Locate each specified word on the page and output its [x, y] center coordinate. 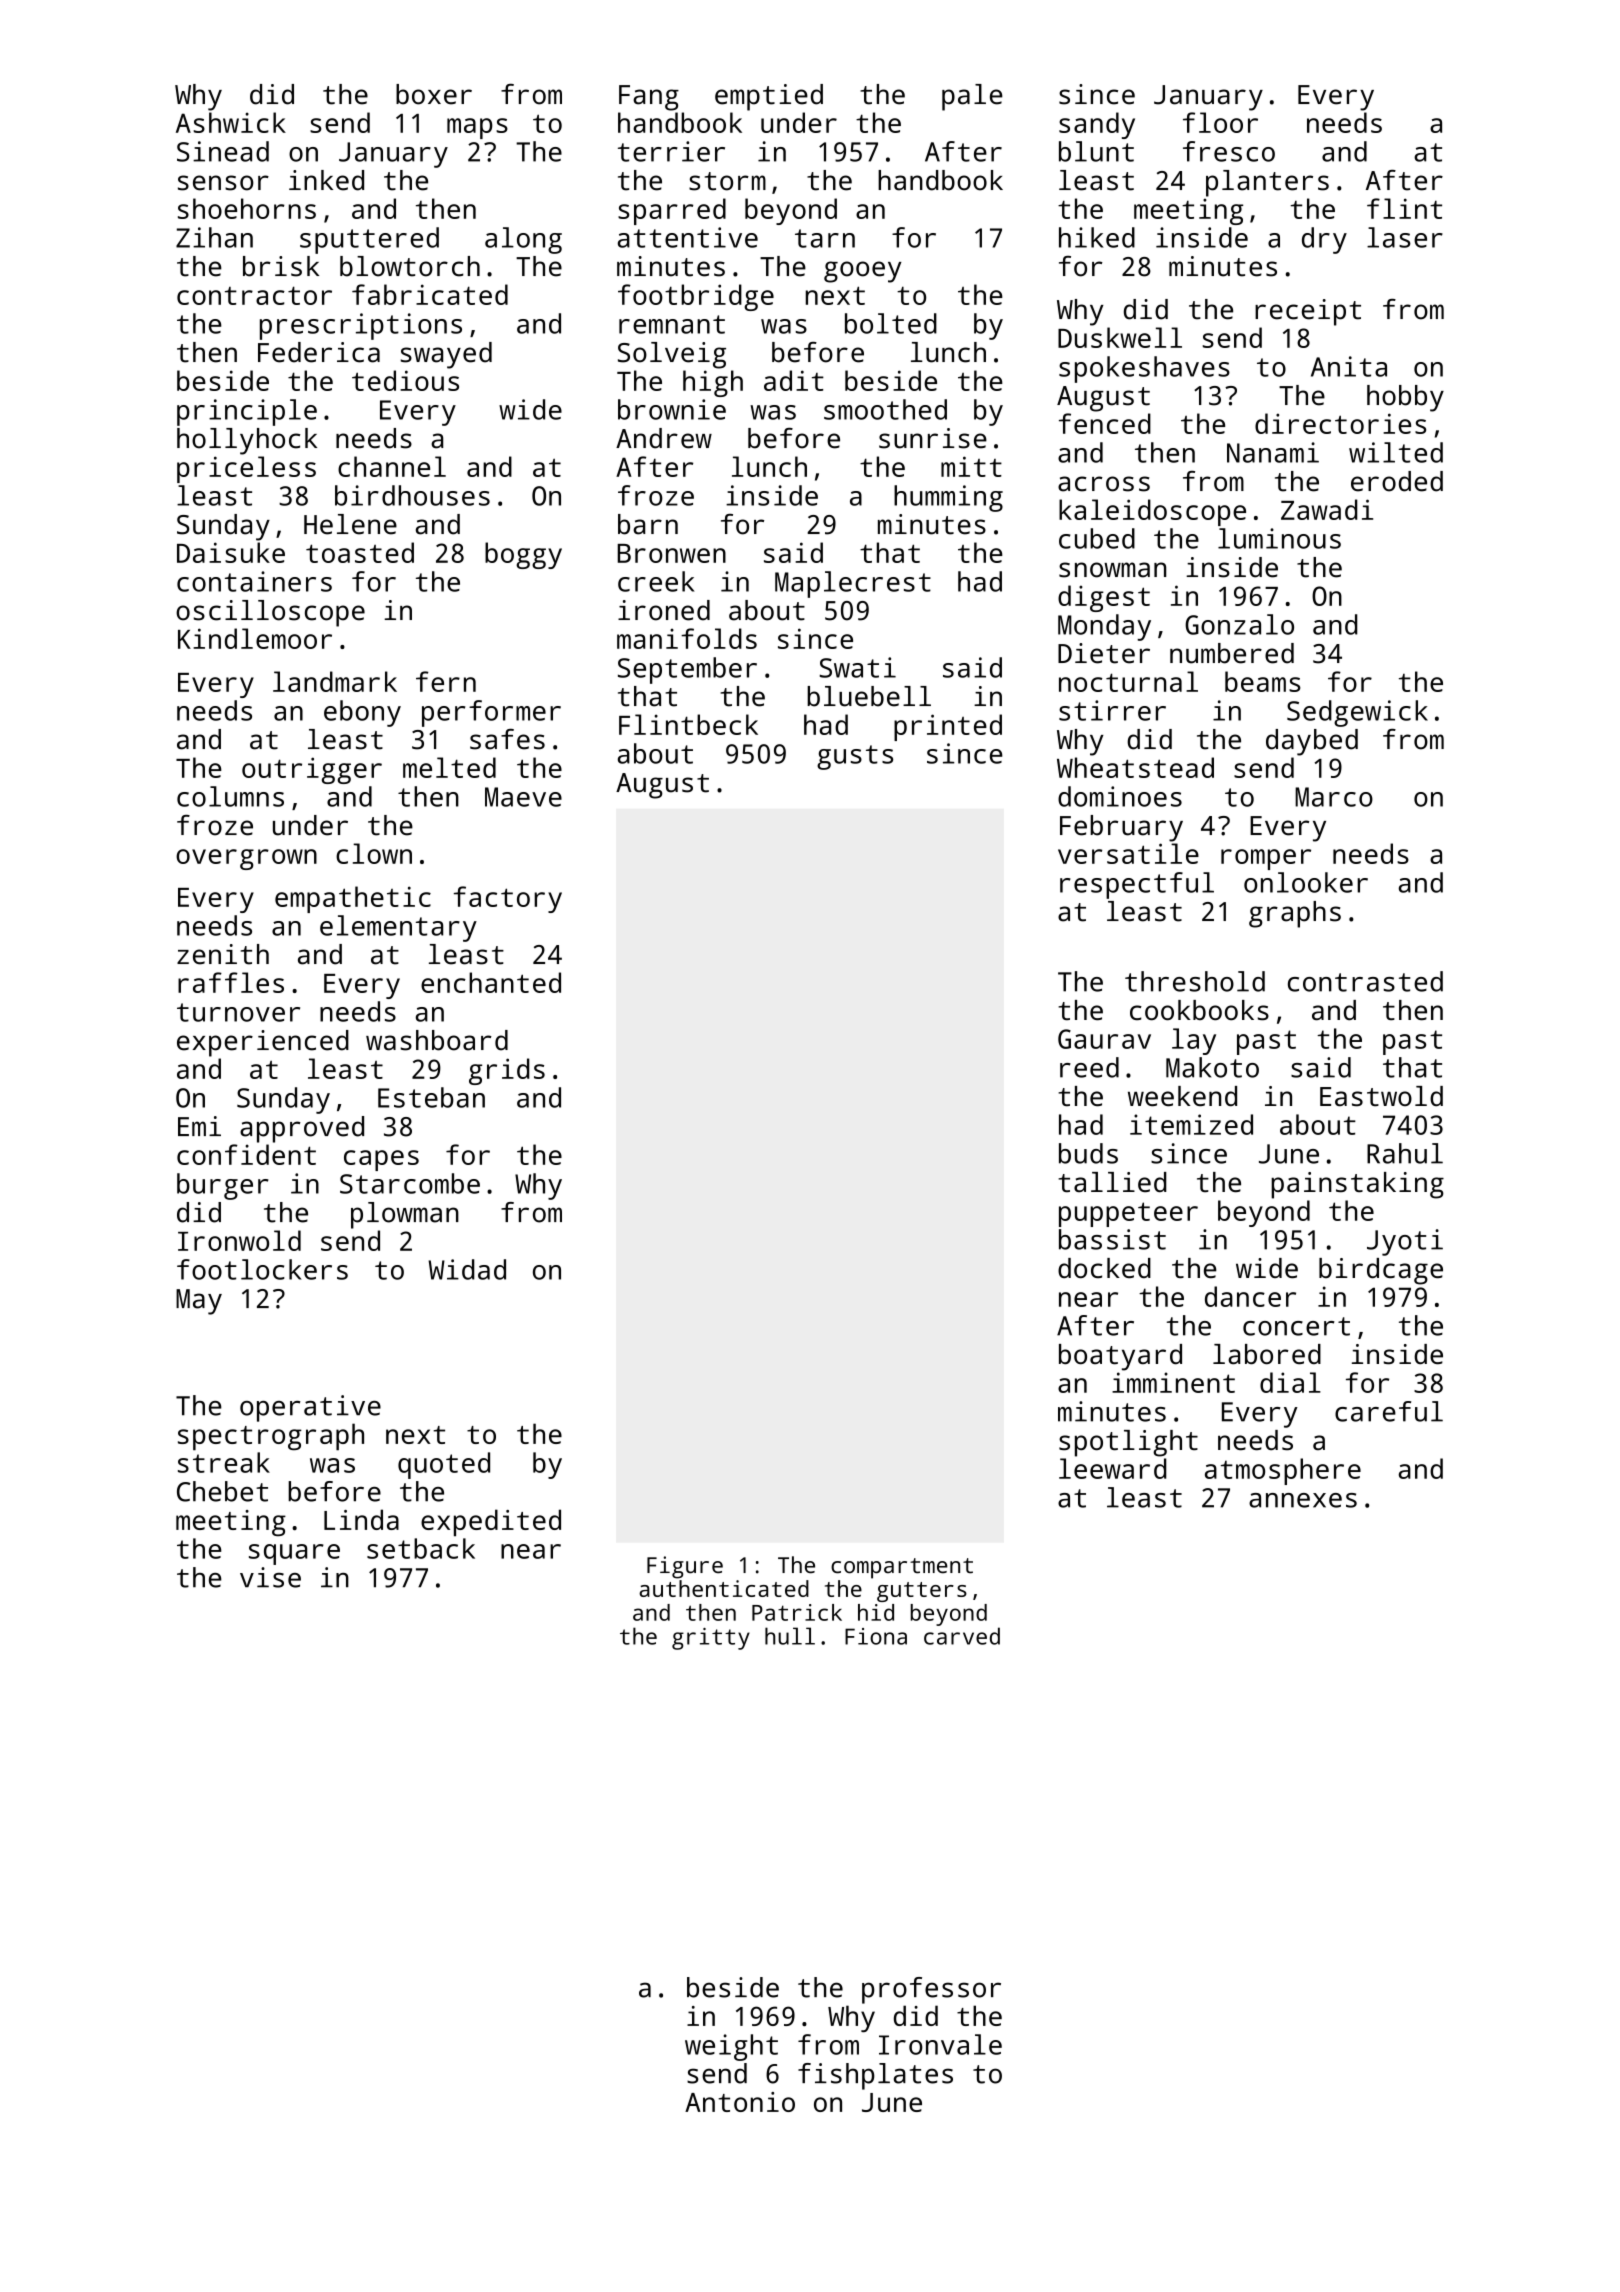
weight [731, 2047]
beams [1263, 681]
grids [507, 1071]
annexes [1303, 1500]
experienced [263, 1043]
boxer [434, 94]
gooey [863, 272]
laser [1405, 237]
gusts [855, 757]
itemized [1191, 1124]
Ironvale [940, 2044]
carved [962, 1636]
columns [230, 796]
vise [270, 1577]
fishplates [875, 2076]
